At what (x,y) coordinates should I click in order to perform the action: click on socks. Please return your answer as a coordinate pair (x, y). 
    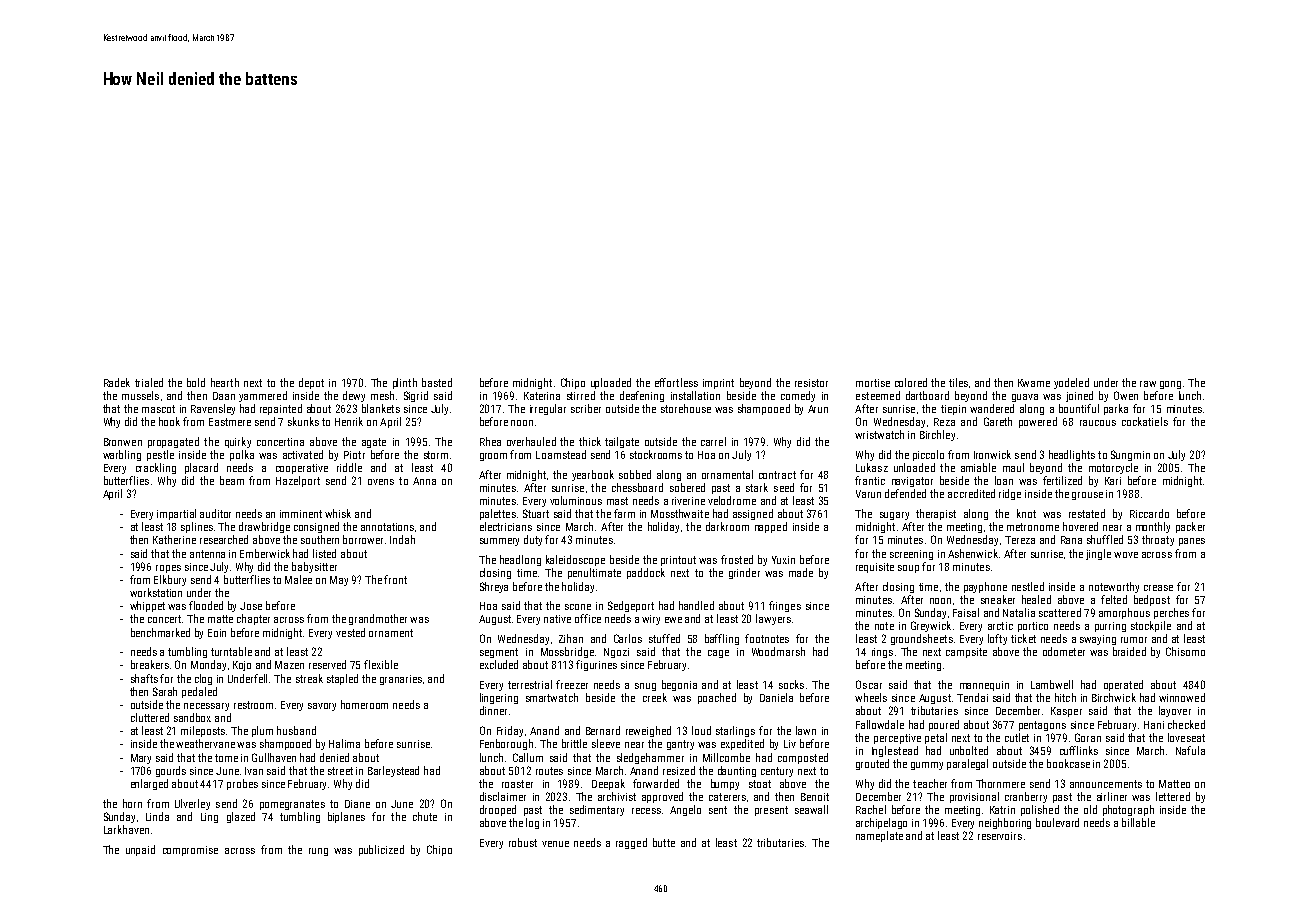
    Looking at the image, I should click on (791, 684).
